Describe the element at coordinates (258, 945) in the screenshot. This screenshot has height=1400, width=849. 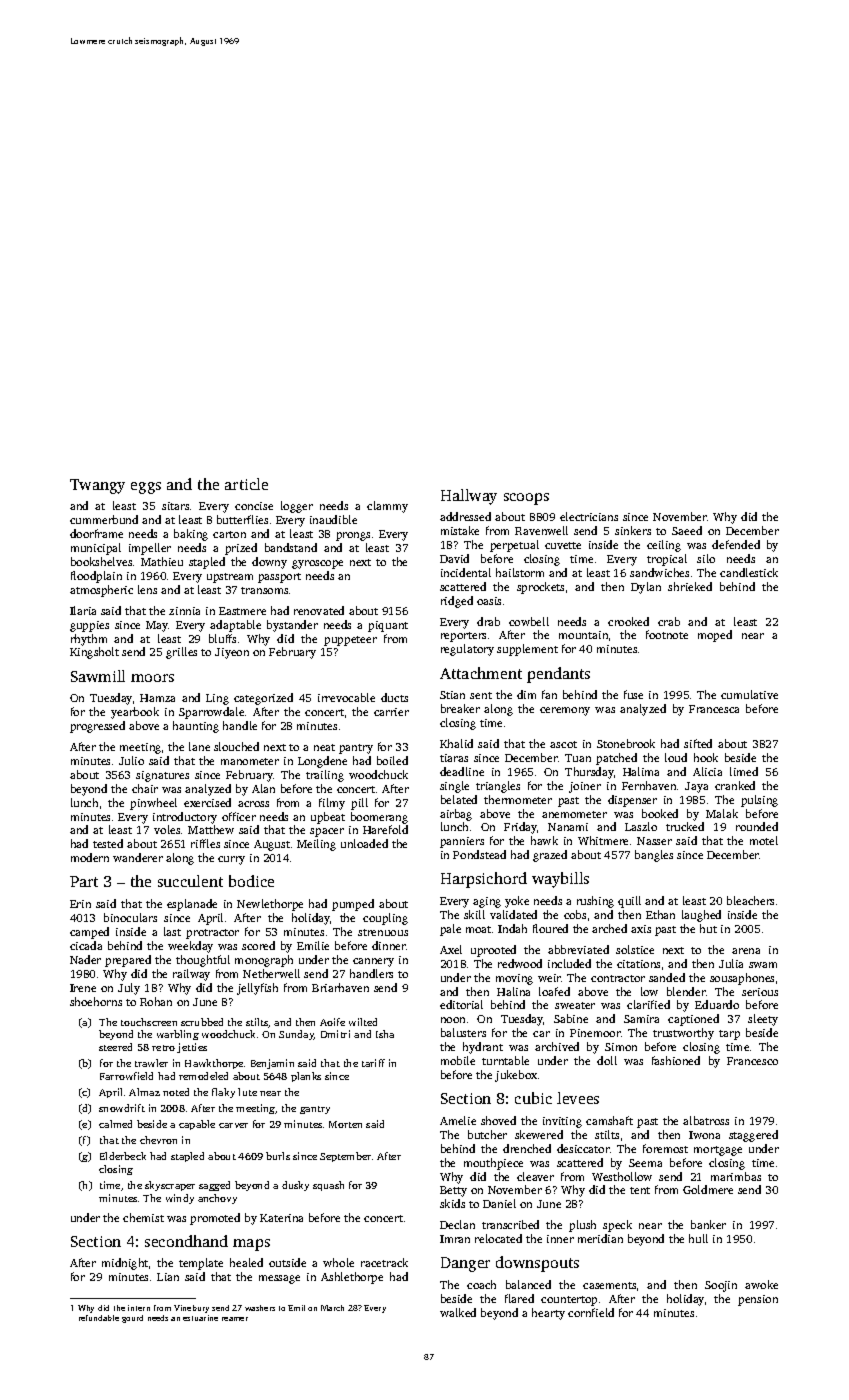
I see `scored` at that location.
